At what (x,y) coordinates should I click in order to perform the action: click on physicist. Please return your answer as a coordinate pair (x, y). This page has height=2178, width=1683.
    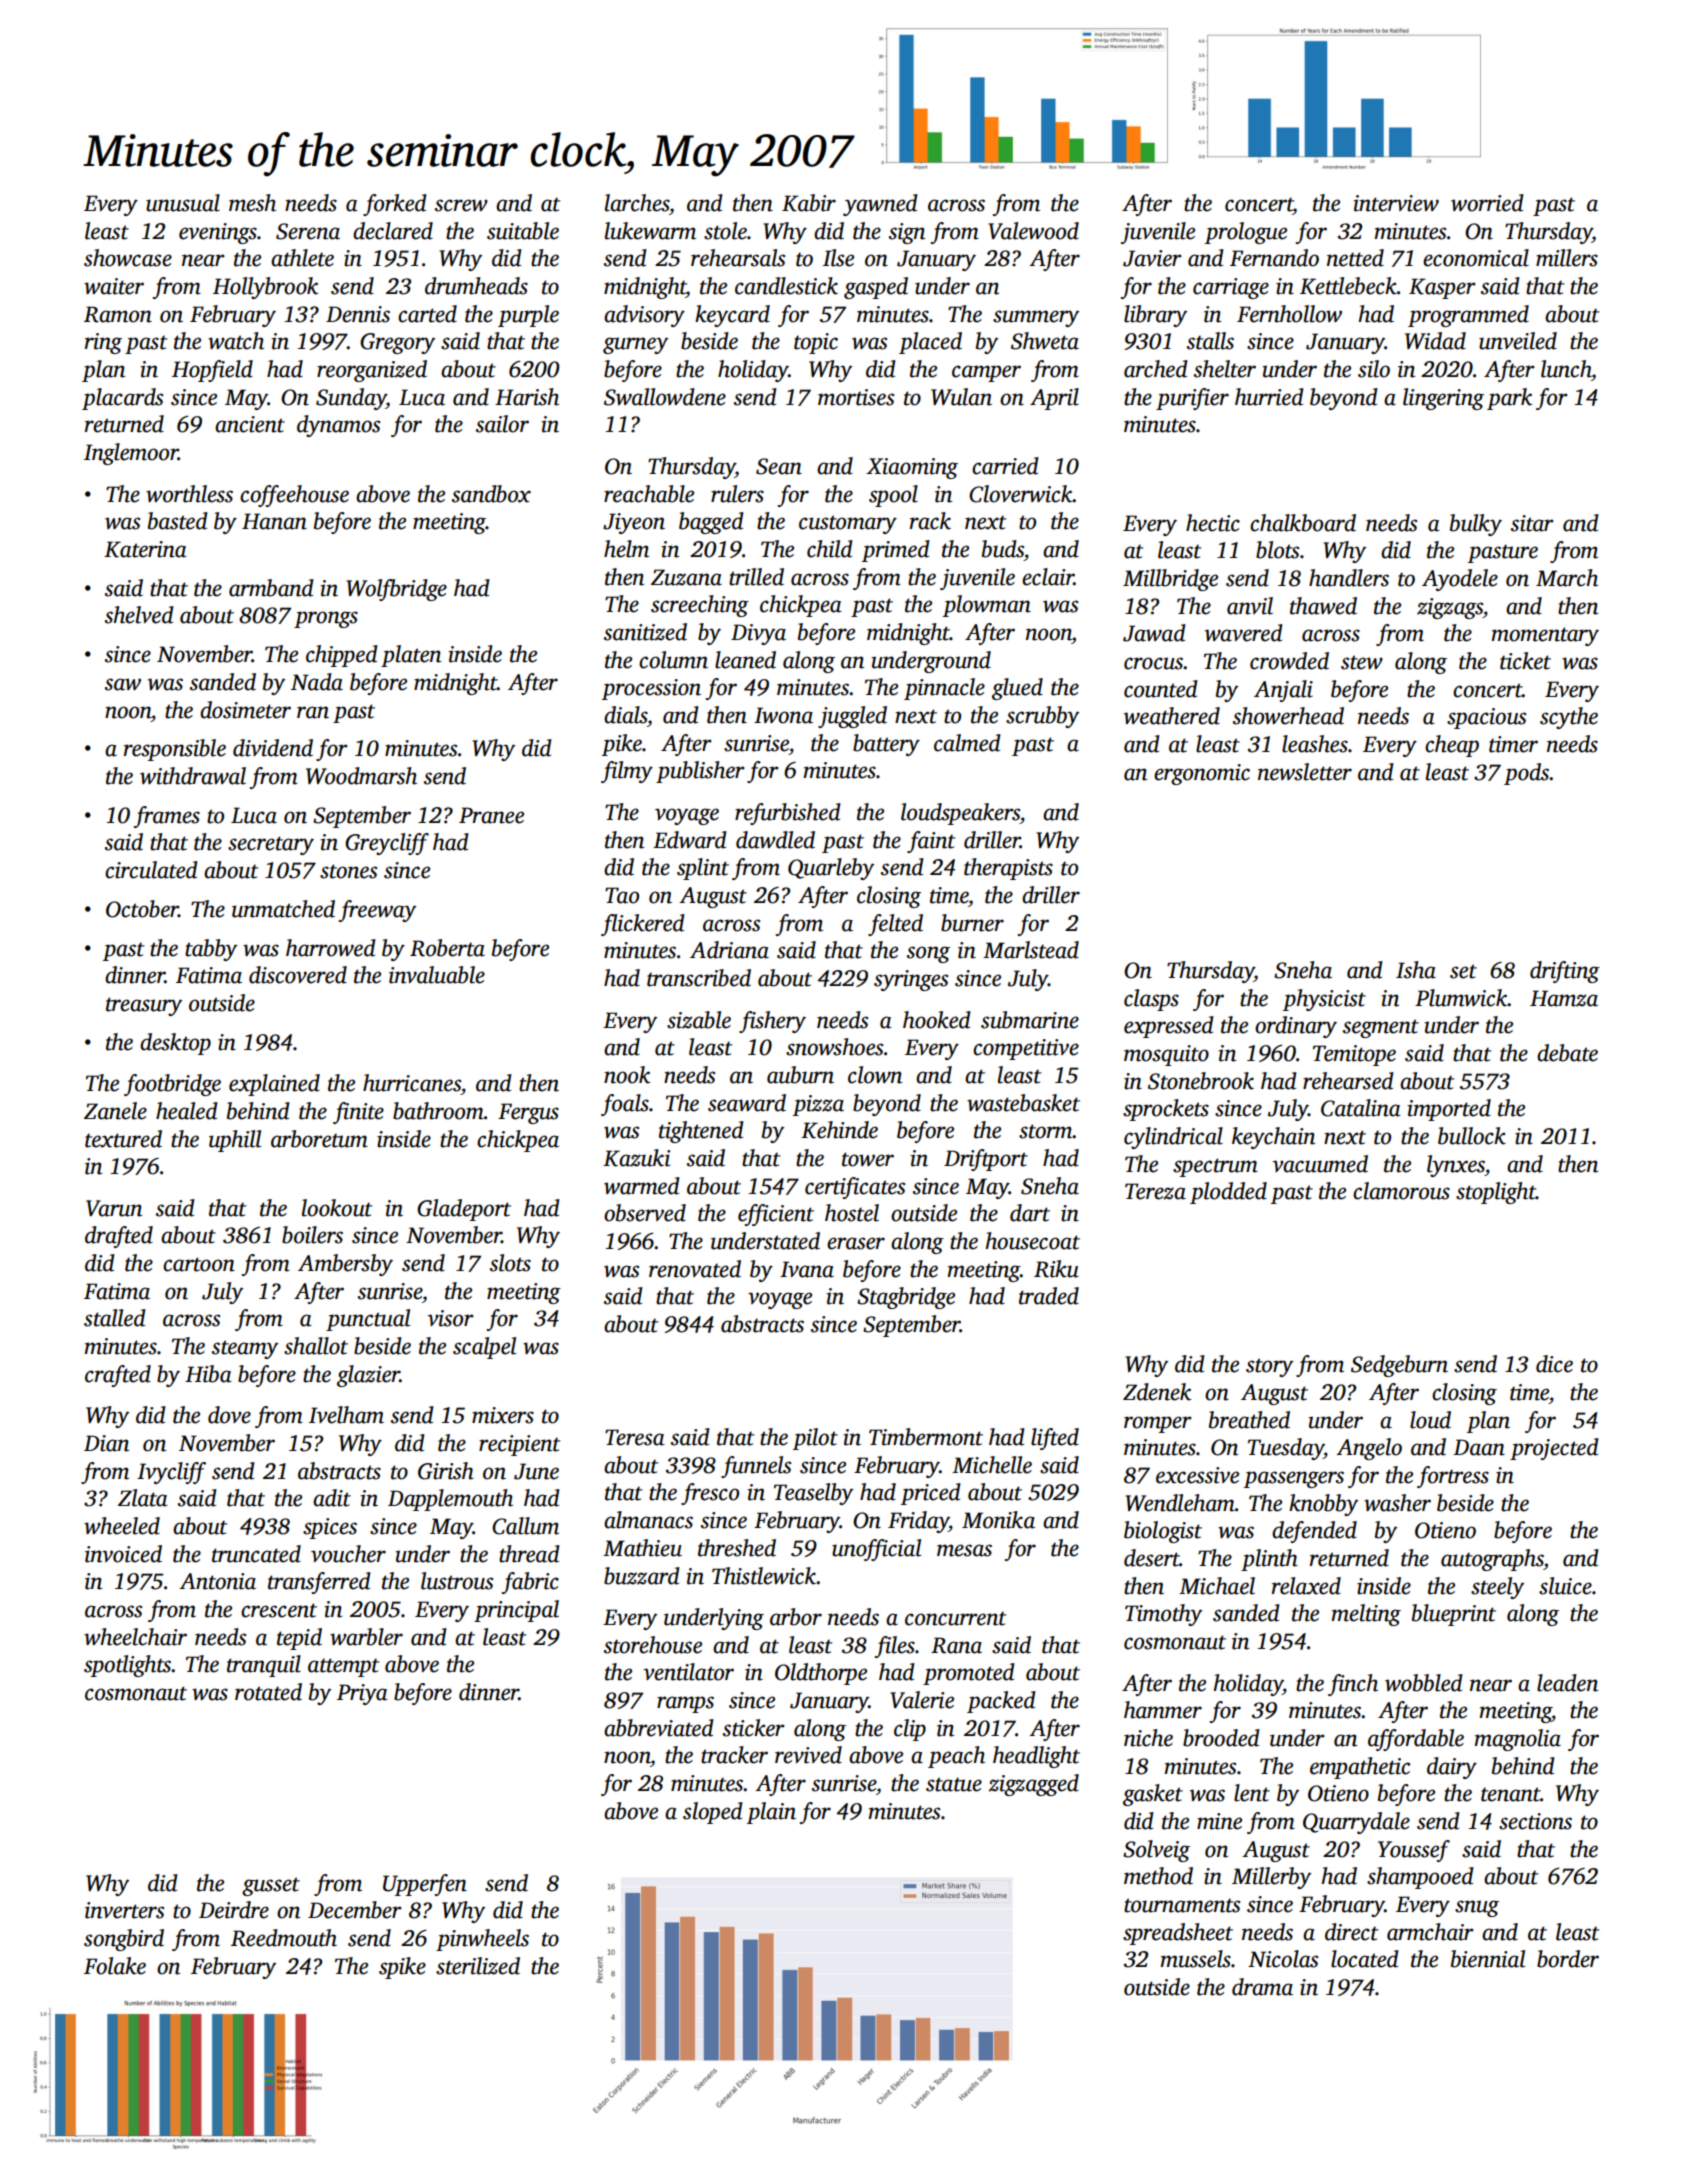
    Looking at the image, I should click on (1324, 1000).
